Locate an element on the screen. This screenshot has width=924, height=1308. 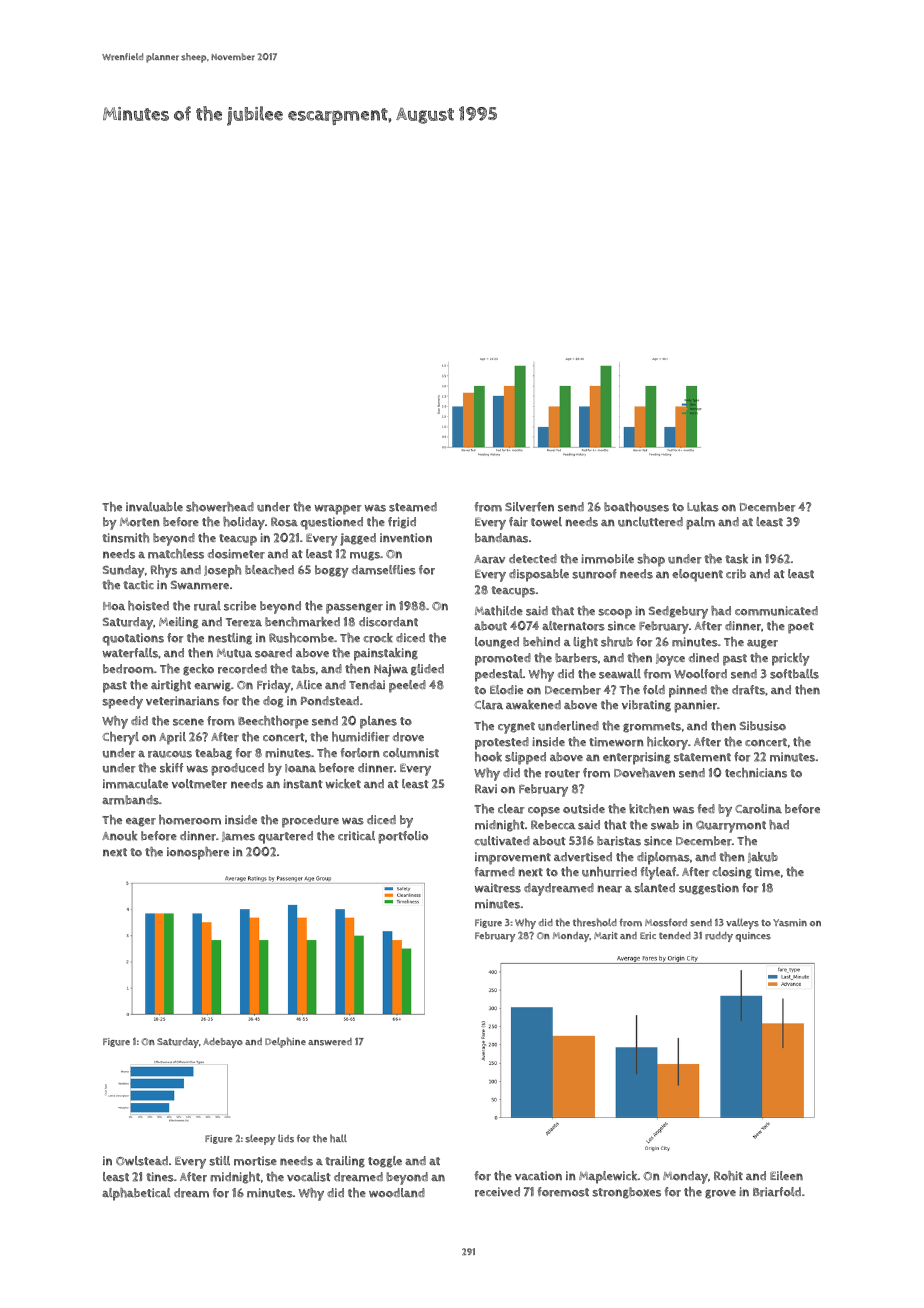
wicket is located at coordinates (343, 784).
